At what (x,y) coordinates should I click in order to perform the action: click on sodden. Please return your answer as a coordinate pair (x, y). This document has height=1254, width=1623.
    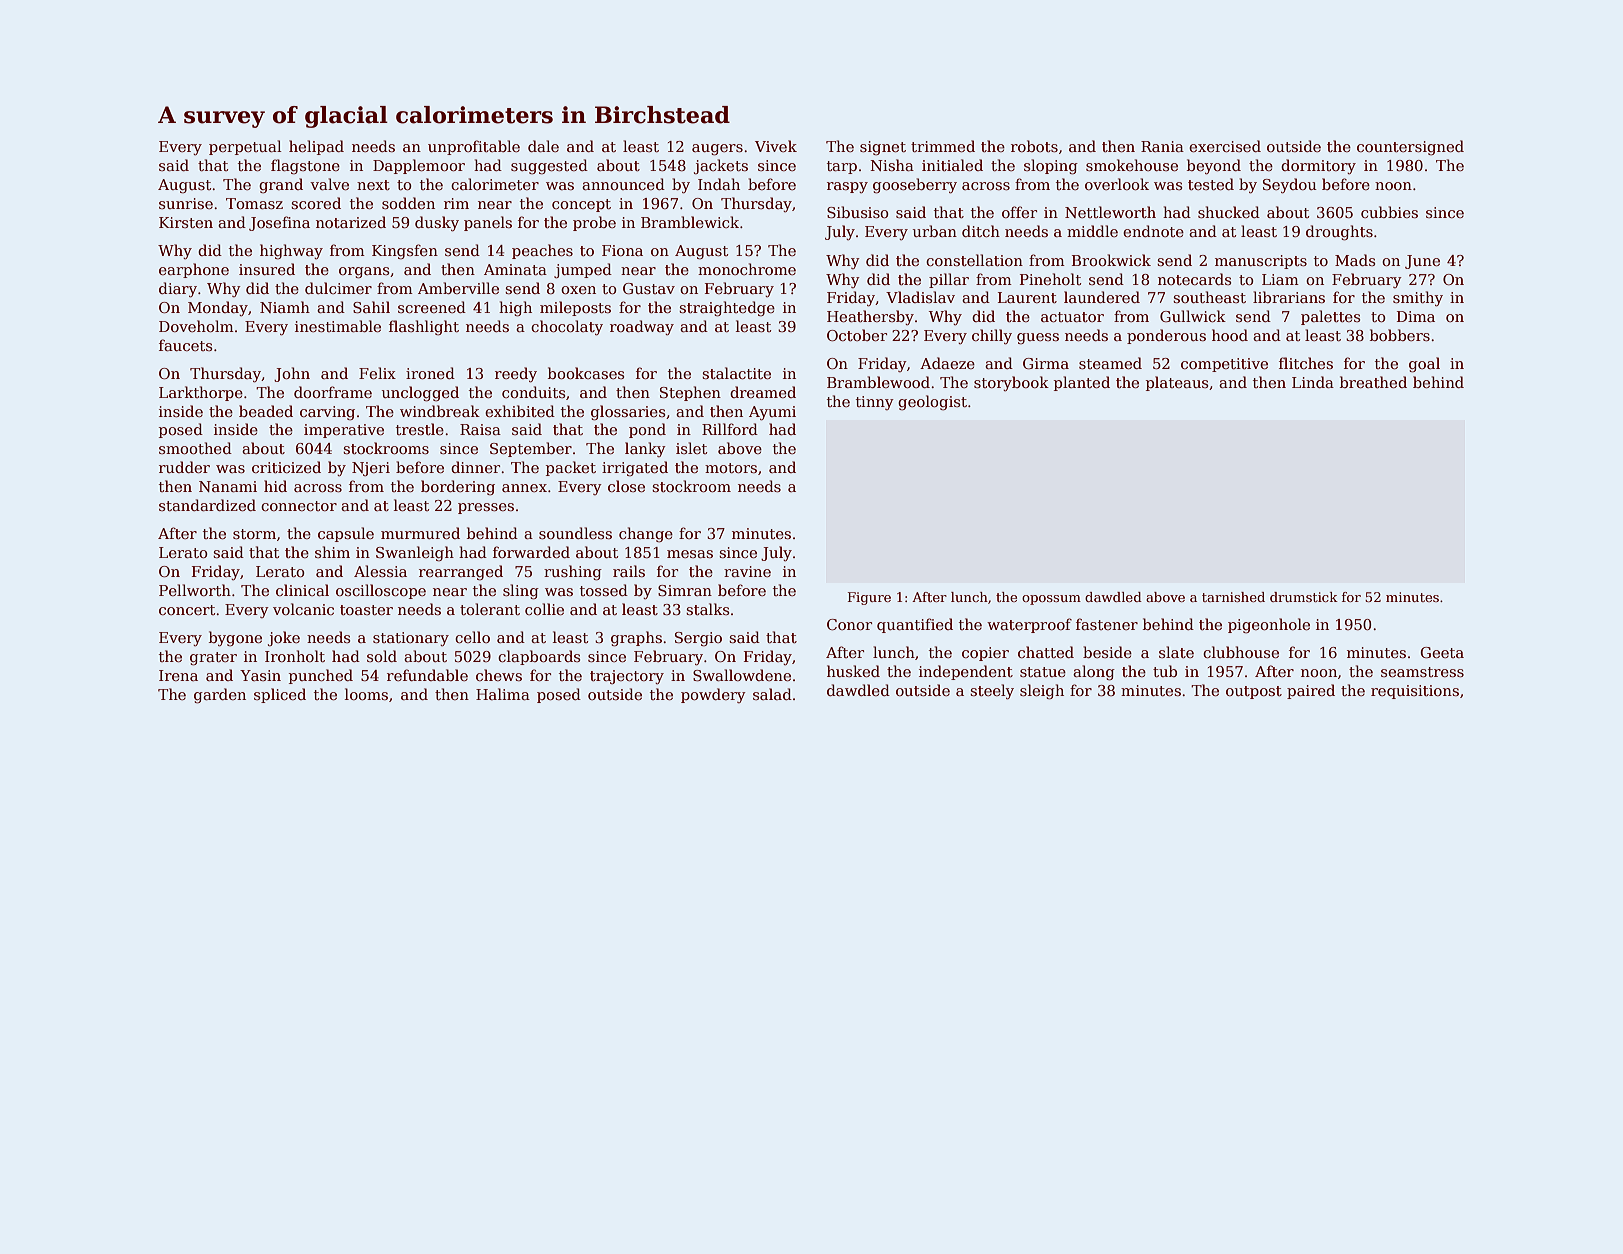
    Looking at the image, I should click on (408, 203).
